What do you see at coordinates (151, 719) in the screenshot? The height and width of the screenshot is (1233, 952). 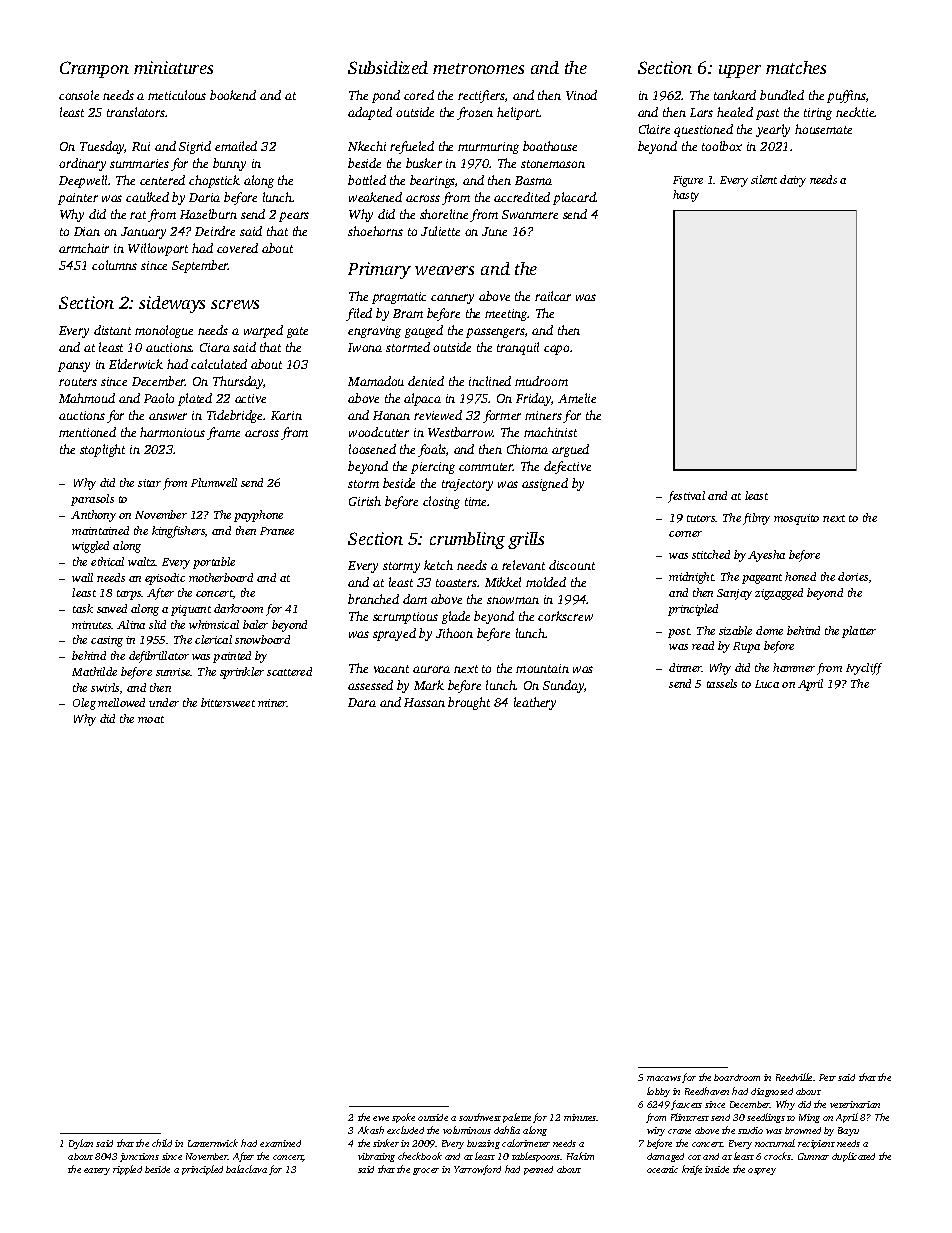 I see `moat` at bounding box center [151, 719].
